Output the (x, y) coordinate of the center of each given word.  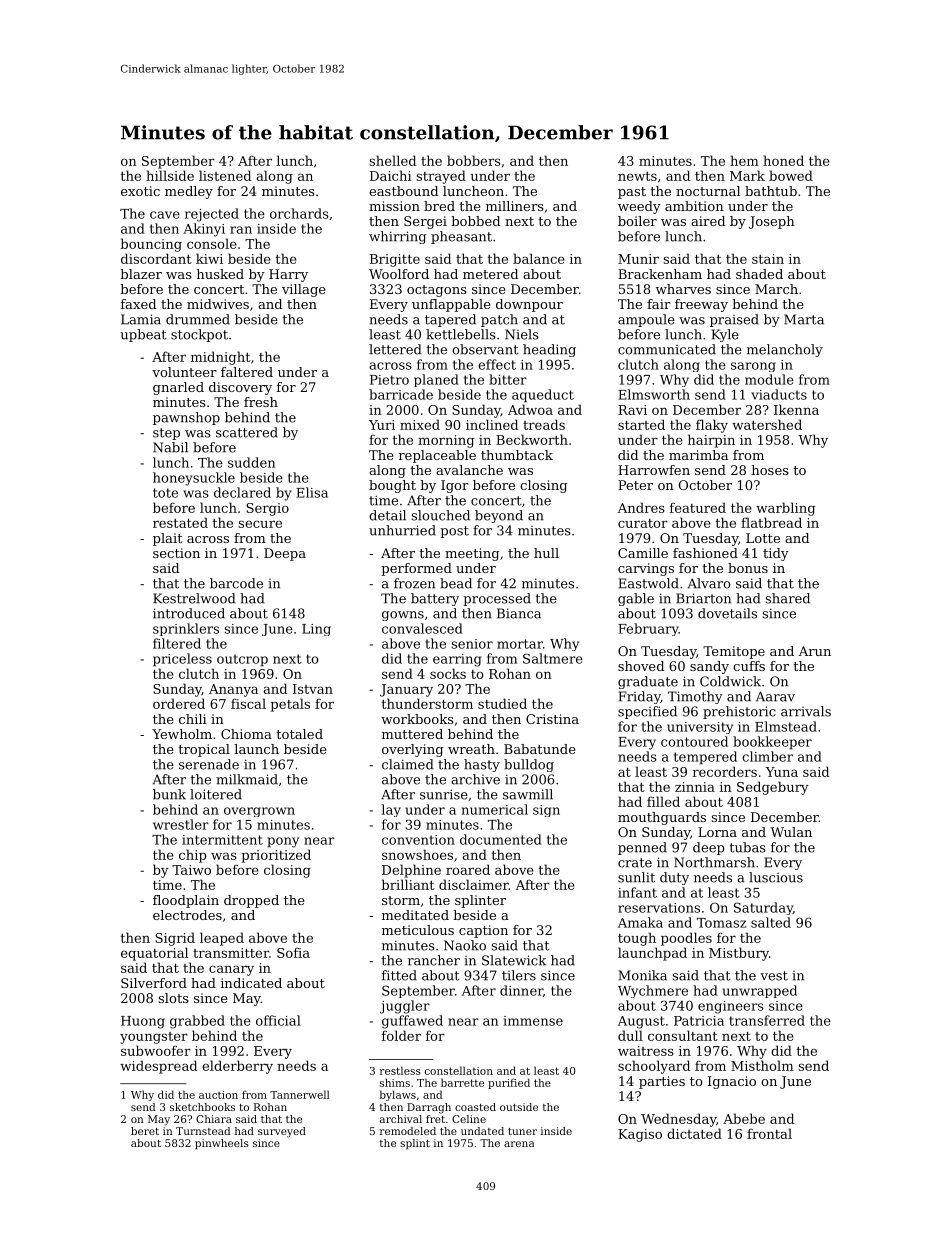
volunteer (184, 372)
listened (225, 175)
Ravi (632, 410)
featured (698, 507)
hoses (770, 470)
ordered (179, 703)
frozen (414, 583)
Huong (143, 1022)
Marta (804, 319)
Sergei (425, 222)
